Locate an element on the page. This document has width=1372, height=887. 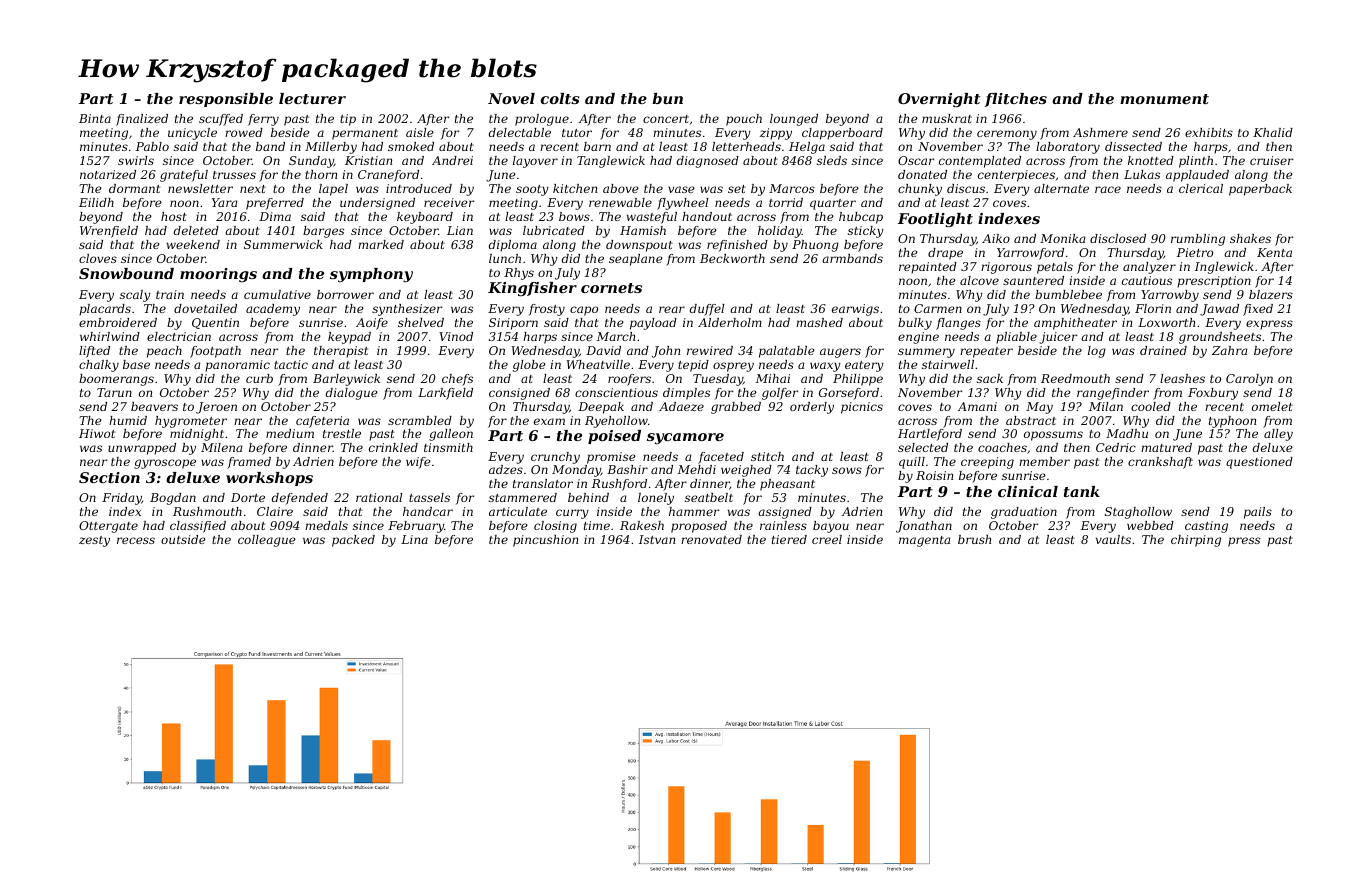
pincushion is located at coordinates (545, 541).
